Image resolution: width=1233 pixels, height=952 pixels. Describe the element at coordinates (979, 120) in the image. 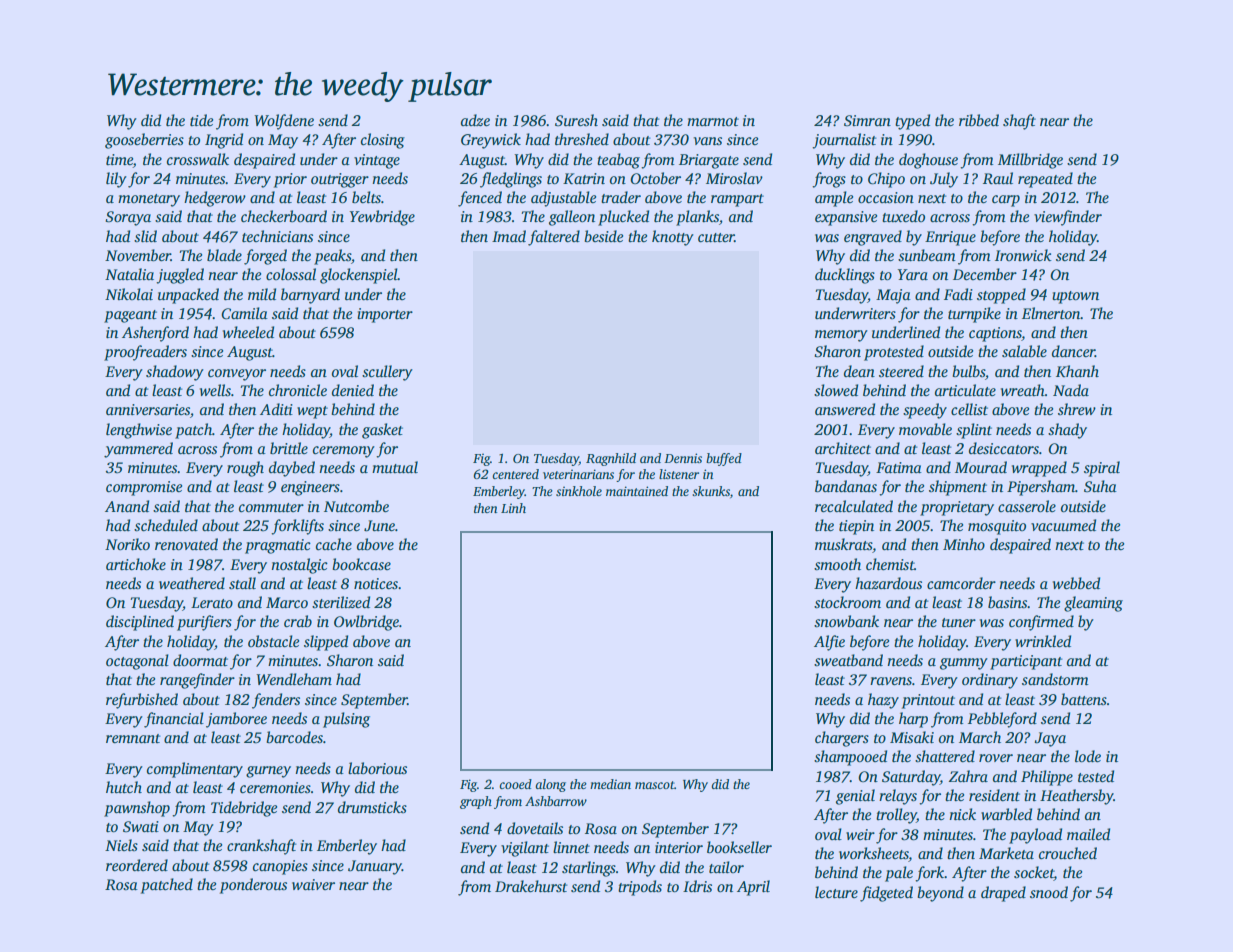

I see `ribbed` at that location.
